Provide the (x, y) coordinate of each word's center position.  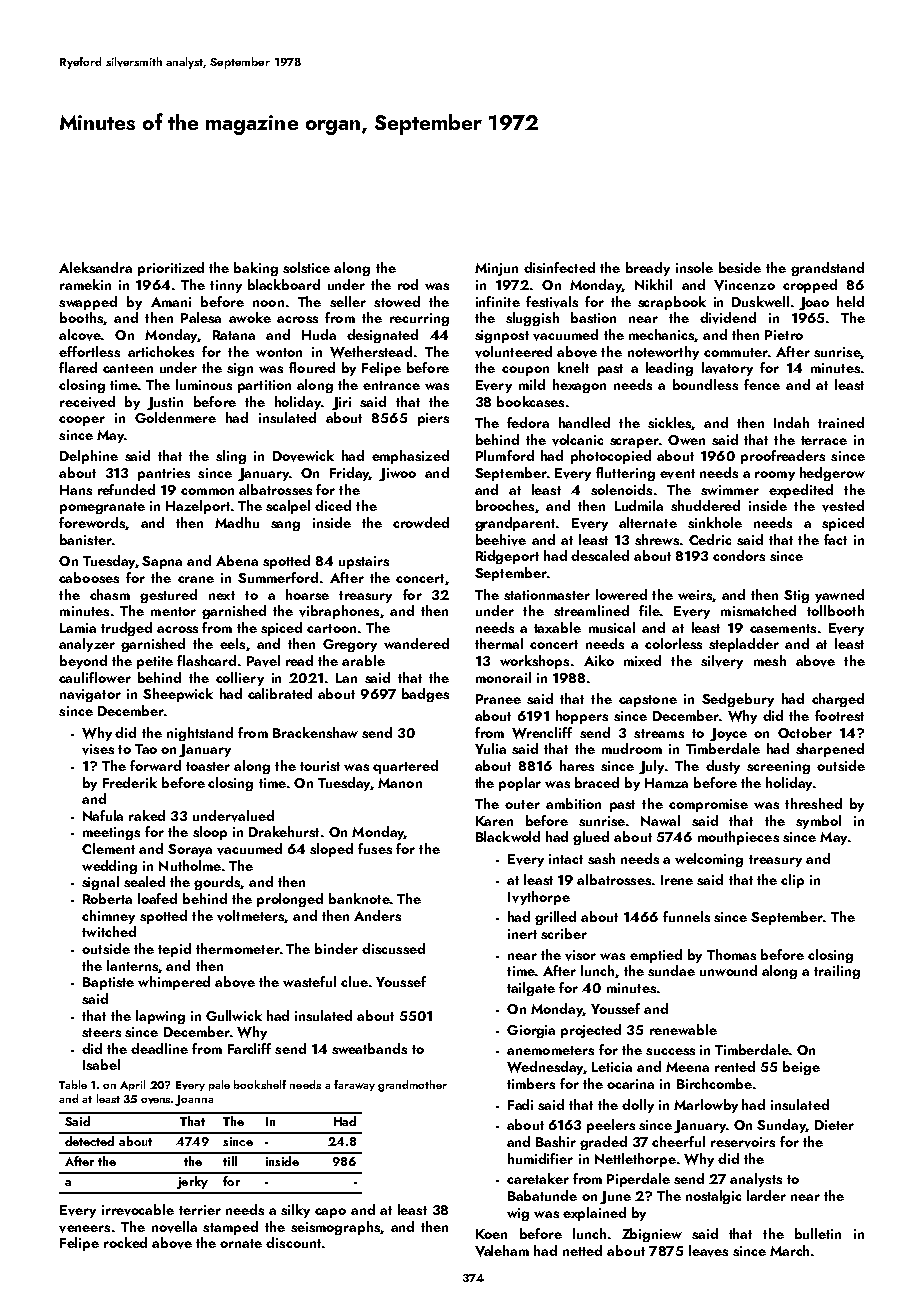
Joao (814, 303)
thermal (499, 643)
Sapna (162, 562)
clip (792, 881)
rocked (125, 1242)
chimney (108, 917)
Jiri (341, 403)
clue (354, 981)
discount (293, 1242)
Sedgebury (738, 700)
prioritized (171, 269)
